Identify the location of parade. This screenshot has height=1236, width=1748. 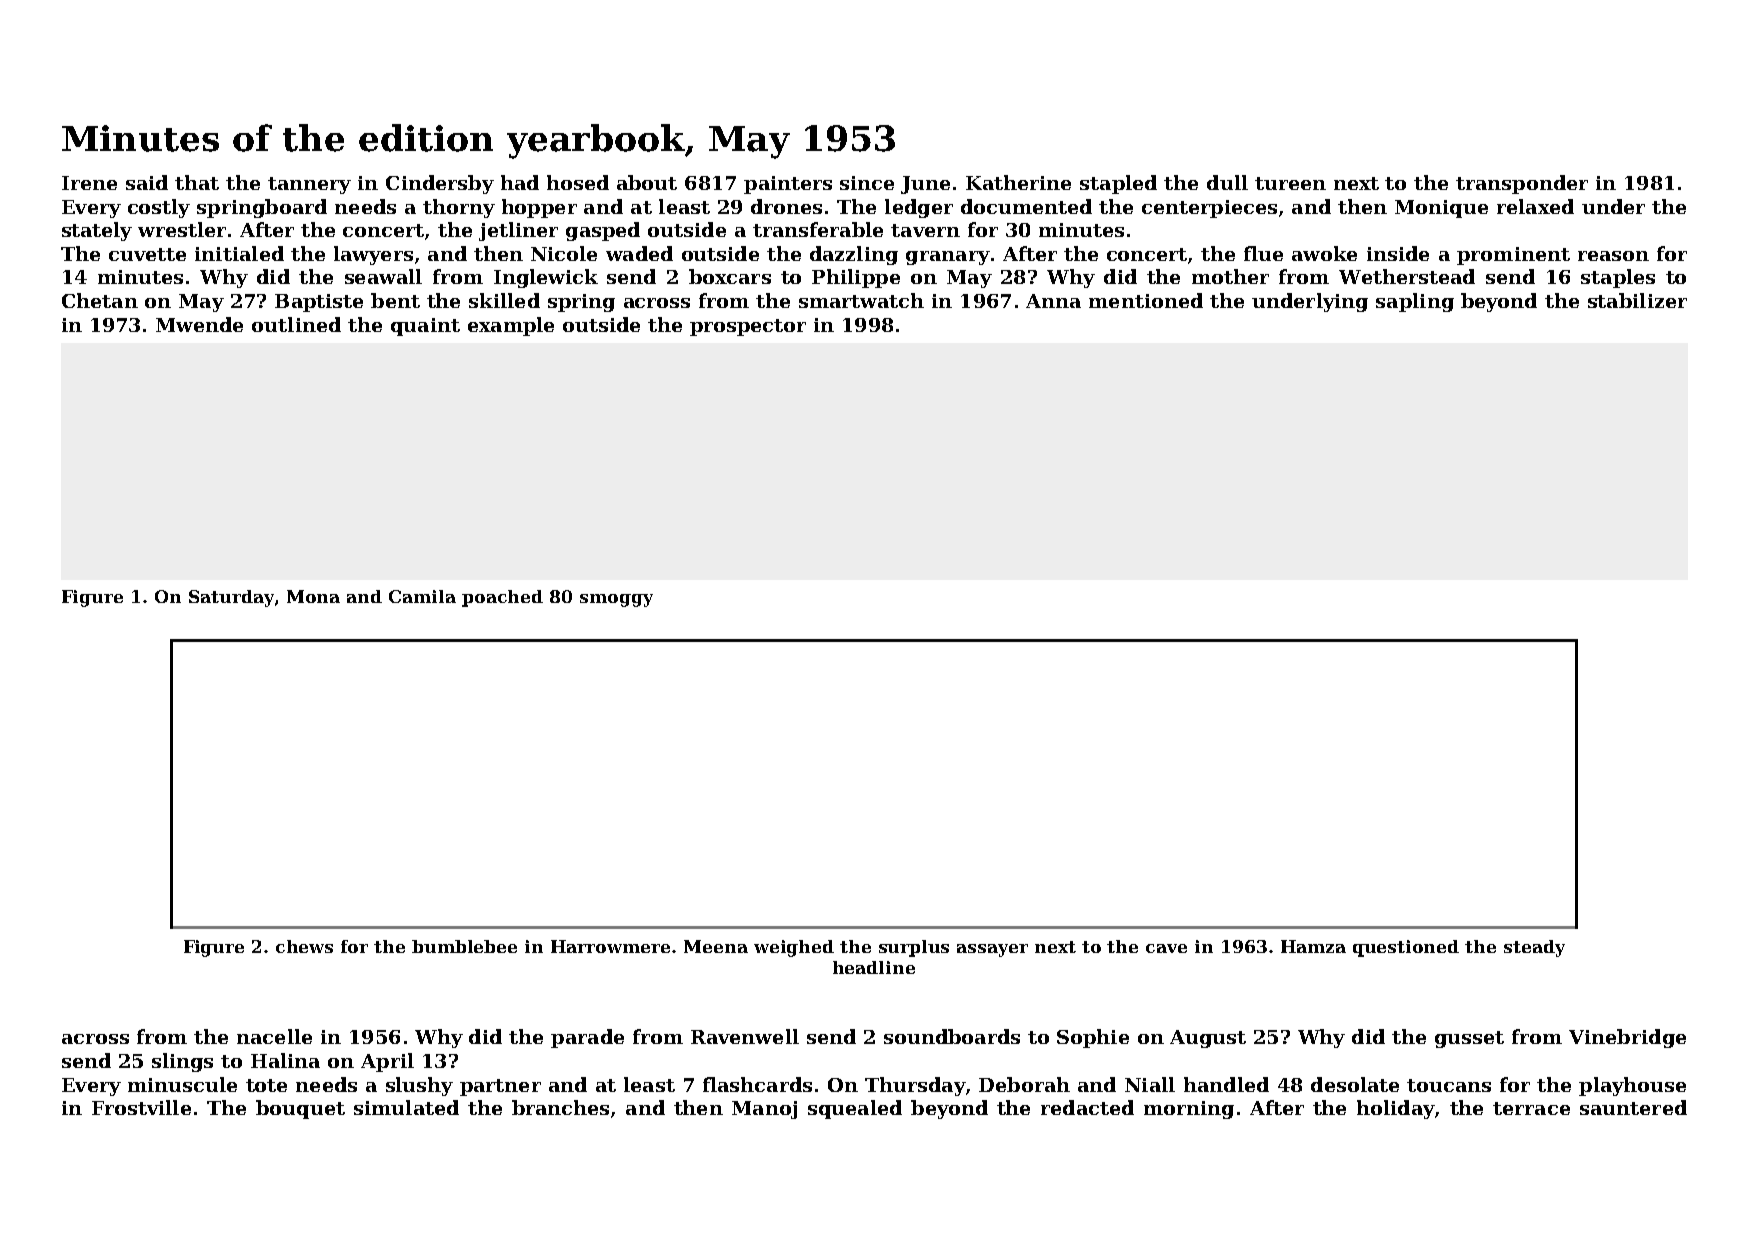
(587, 1038).
